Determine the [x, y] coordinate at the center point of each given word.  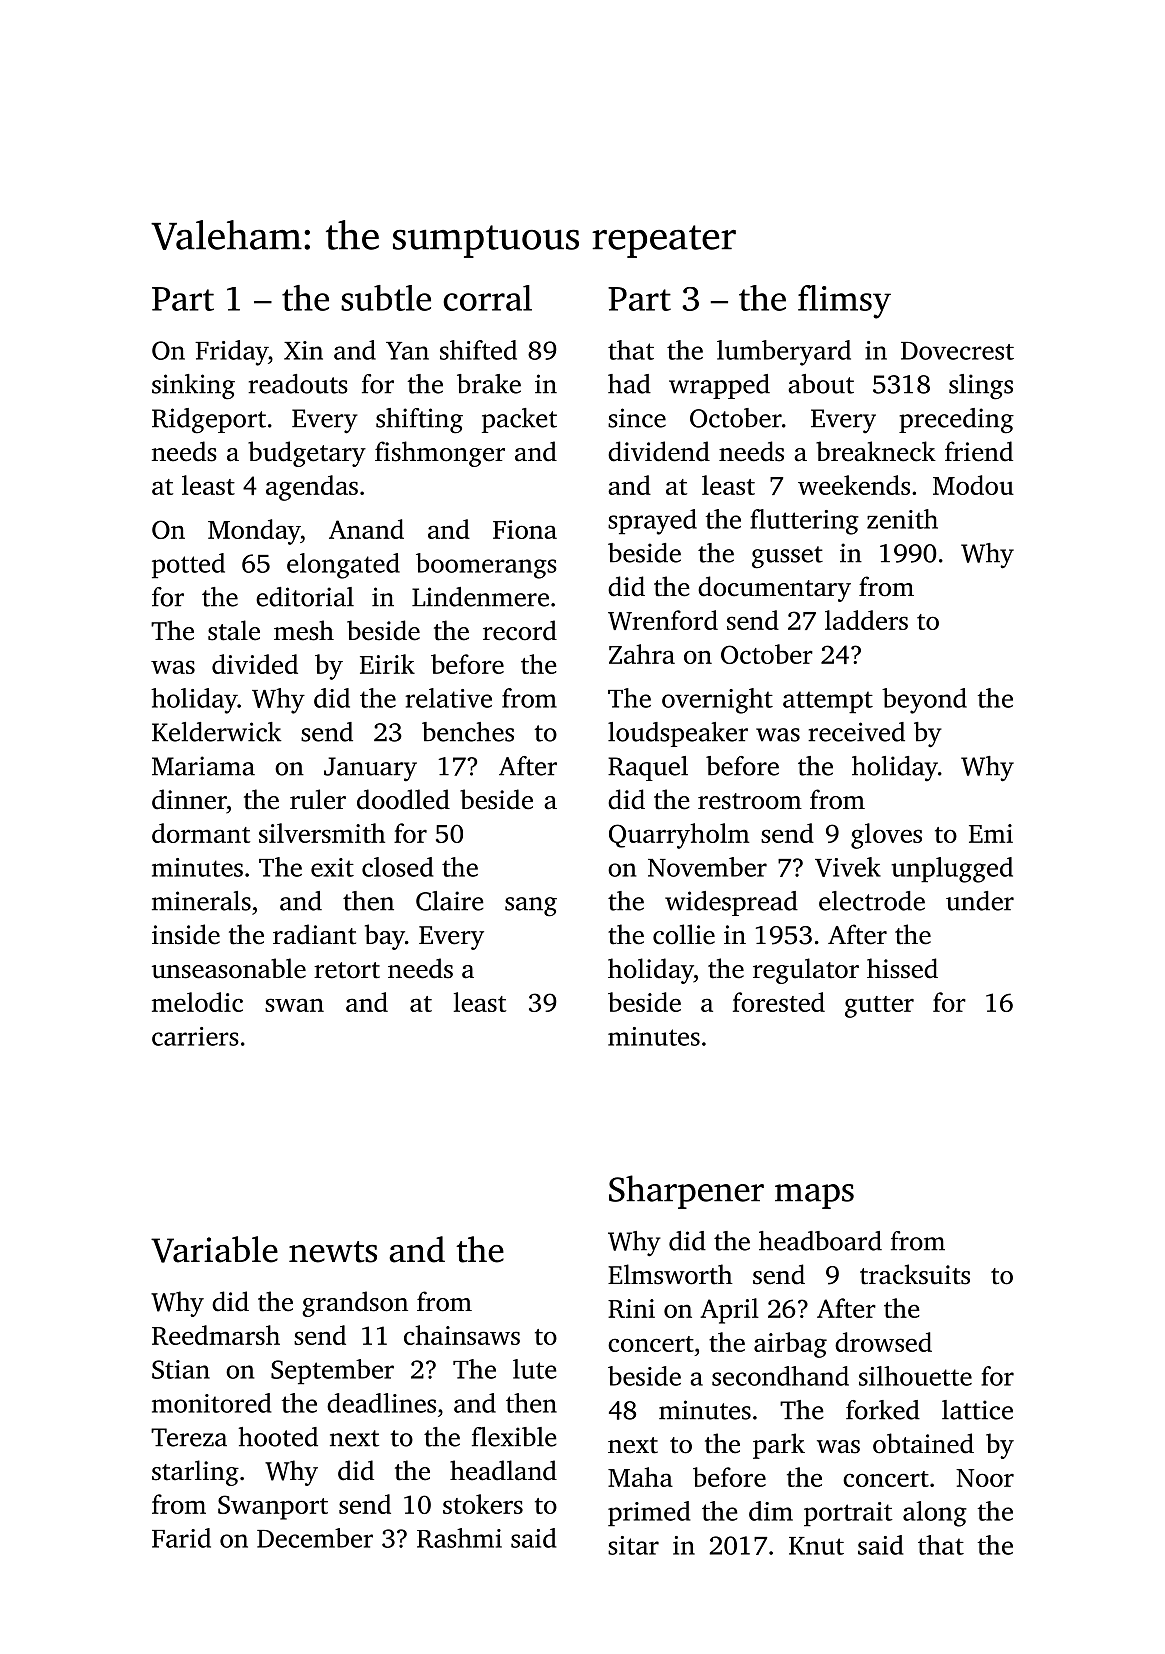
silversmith [322, 833]
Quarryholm [679, 836]
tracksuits [915, 1274]
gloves [886, 836]
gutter [879, 1007]
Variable [214, 1249]
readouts [298, 384]
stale [234, 630]
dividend [659, 451]
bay [385, 937]
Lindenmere [480, 597]
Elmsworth [670, 1274]
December [315, 1538]
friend [979, 451]
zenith [902, 519]
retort [347, 970]
